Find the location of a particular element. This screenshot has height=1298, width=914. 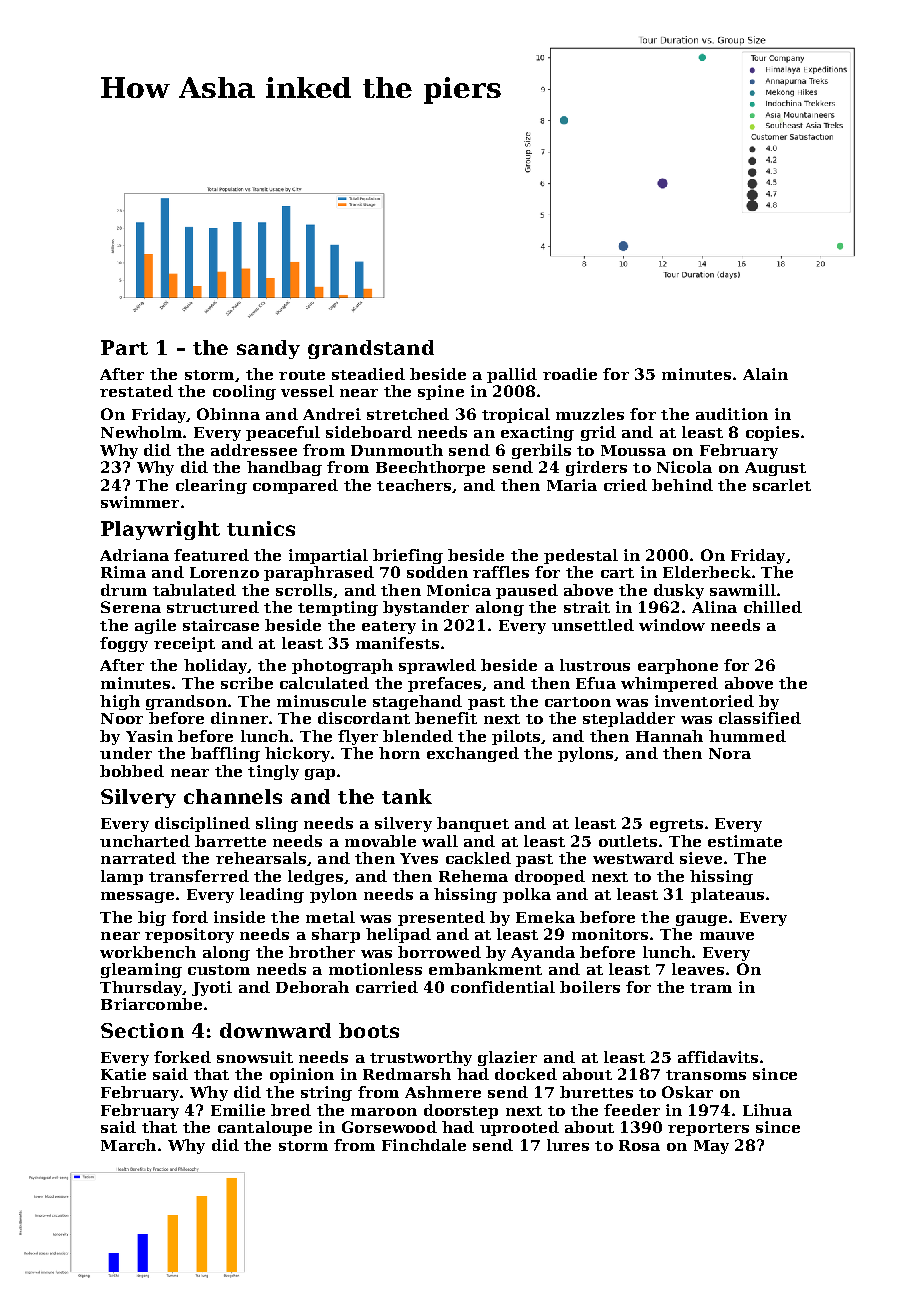

affidavits is located at coordinates (718, 1057).
